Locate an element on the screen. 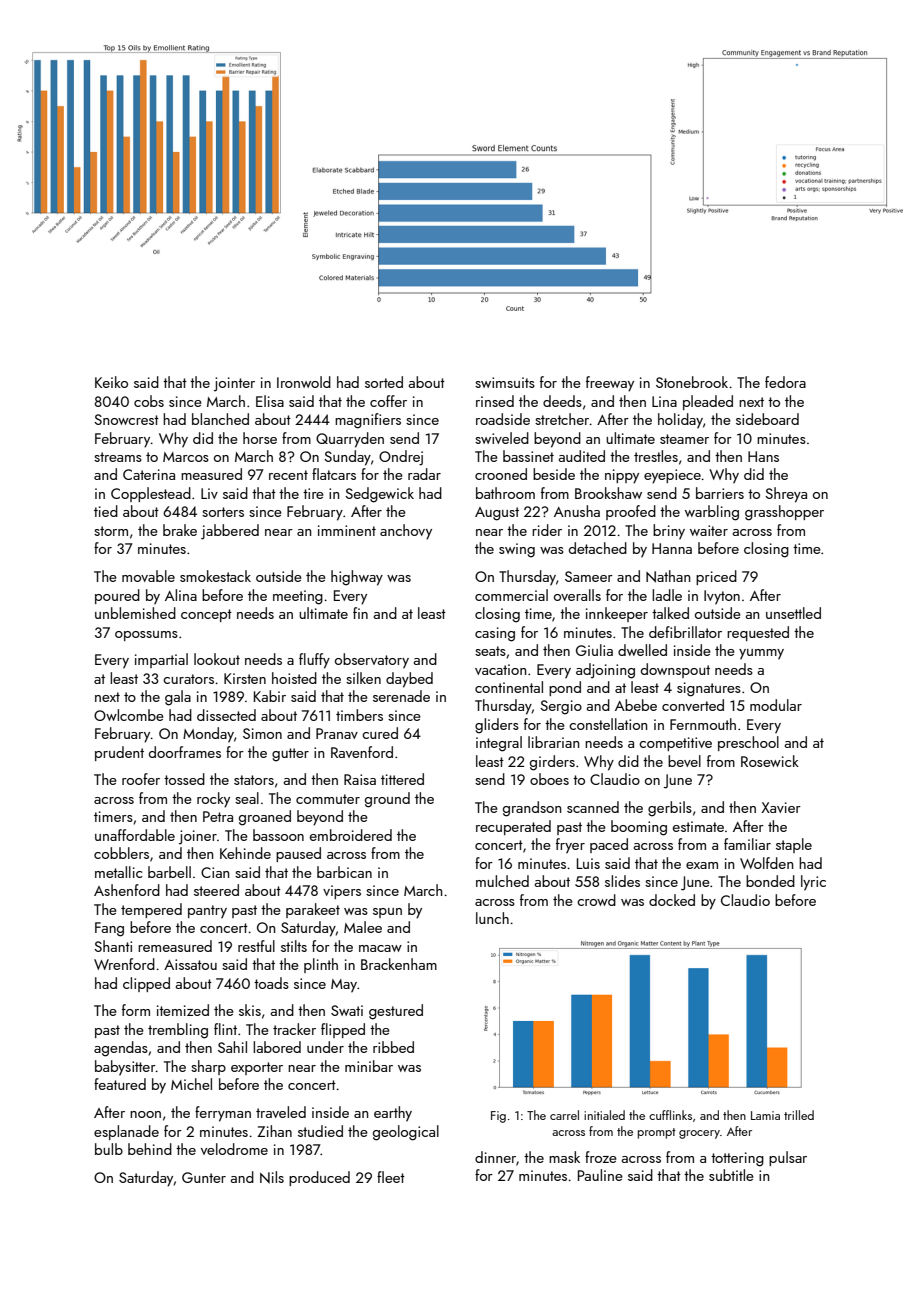 This screenshot has height=1308, width=924. swimsuits is located at coordinates (505, 382).
